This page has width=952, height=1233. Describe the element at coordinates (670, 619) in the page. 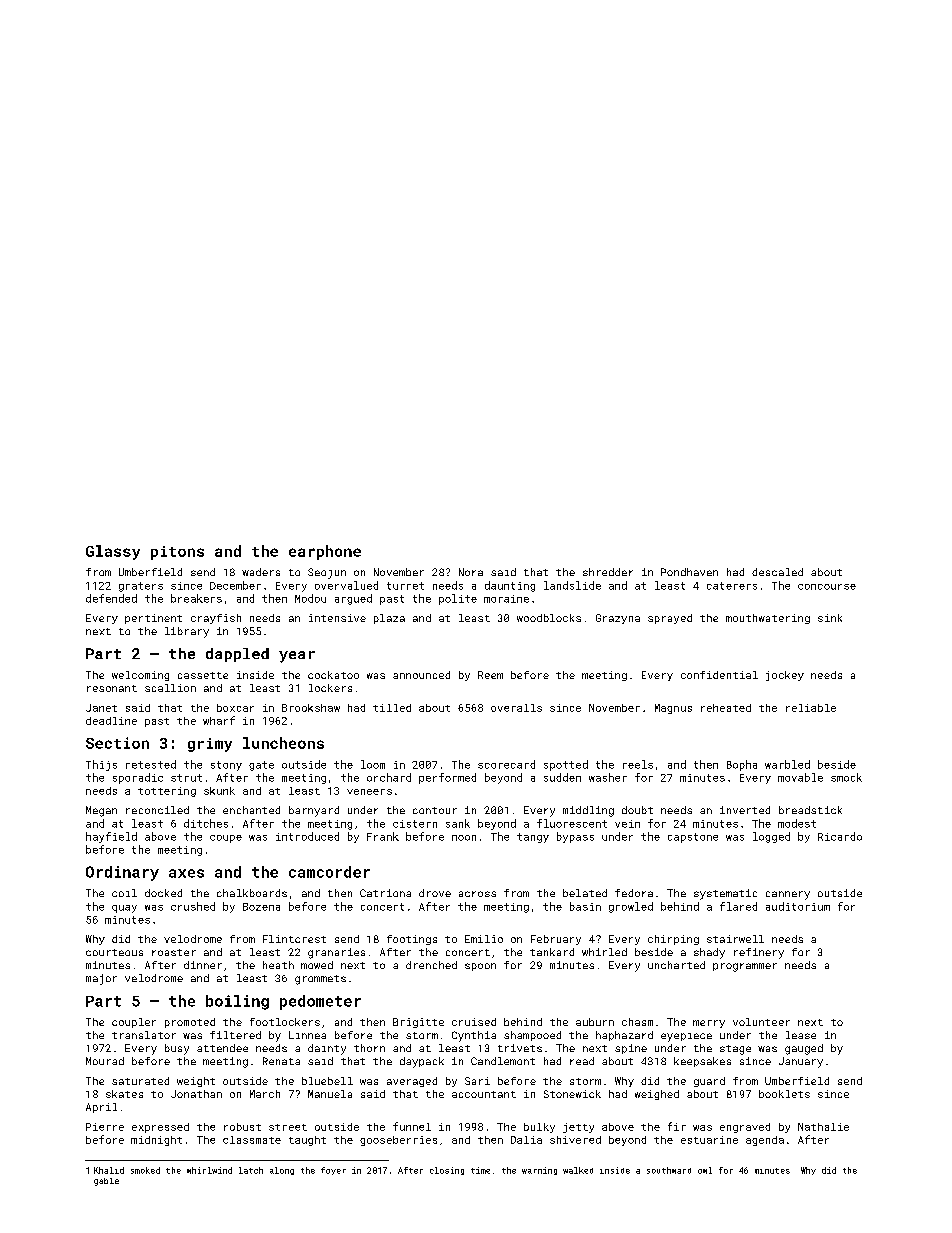

I see `sprayed` at that location.
